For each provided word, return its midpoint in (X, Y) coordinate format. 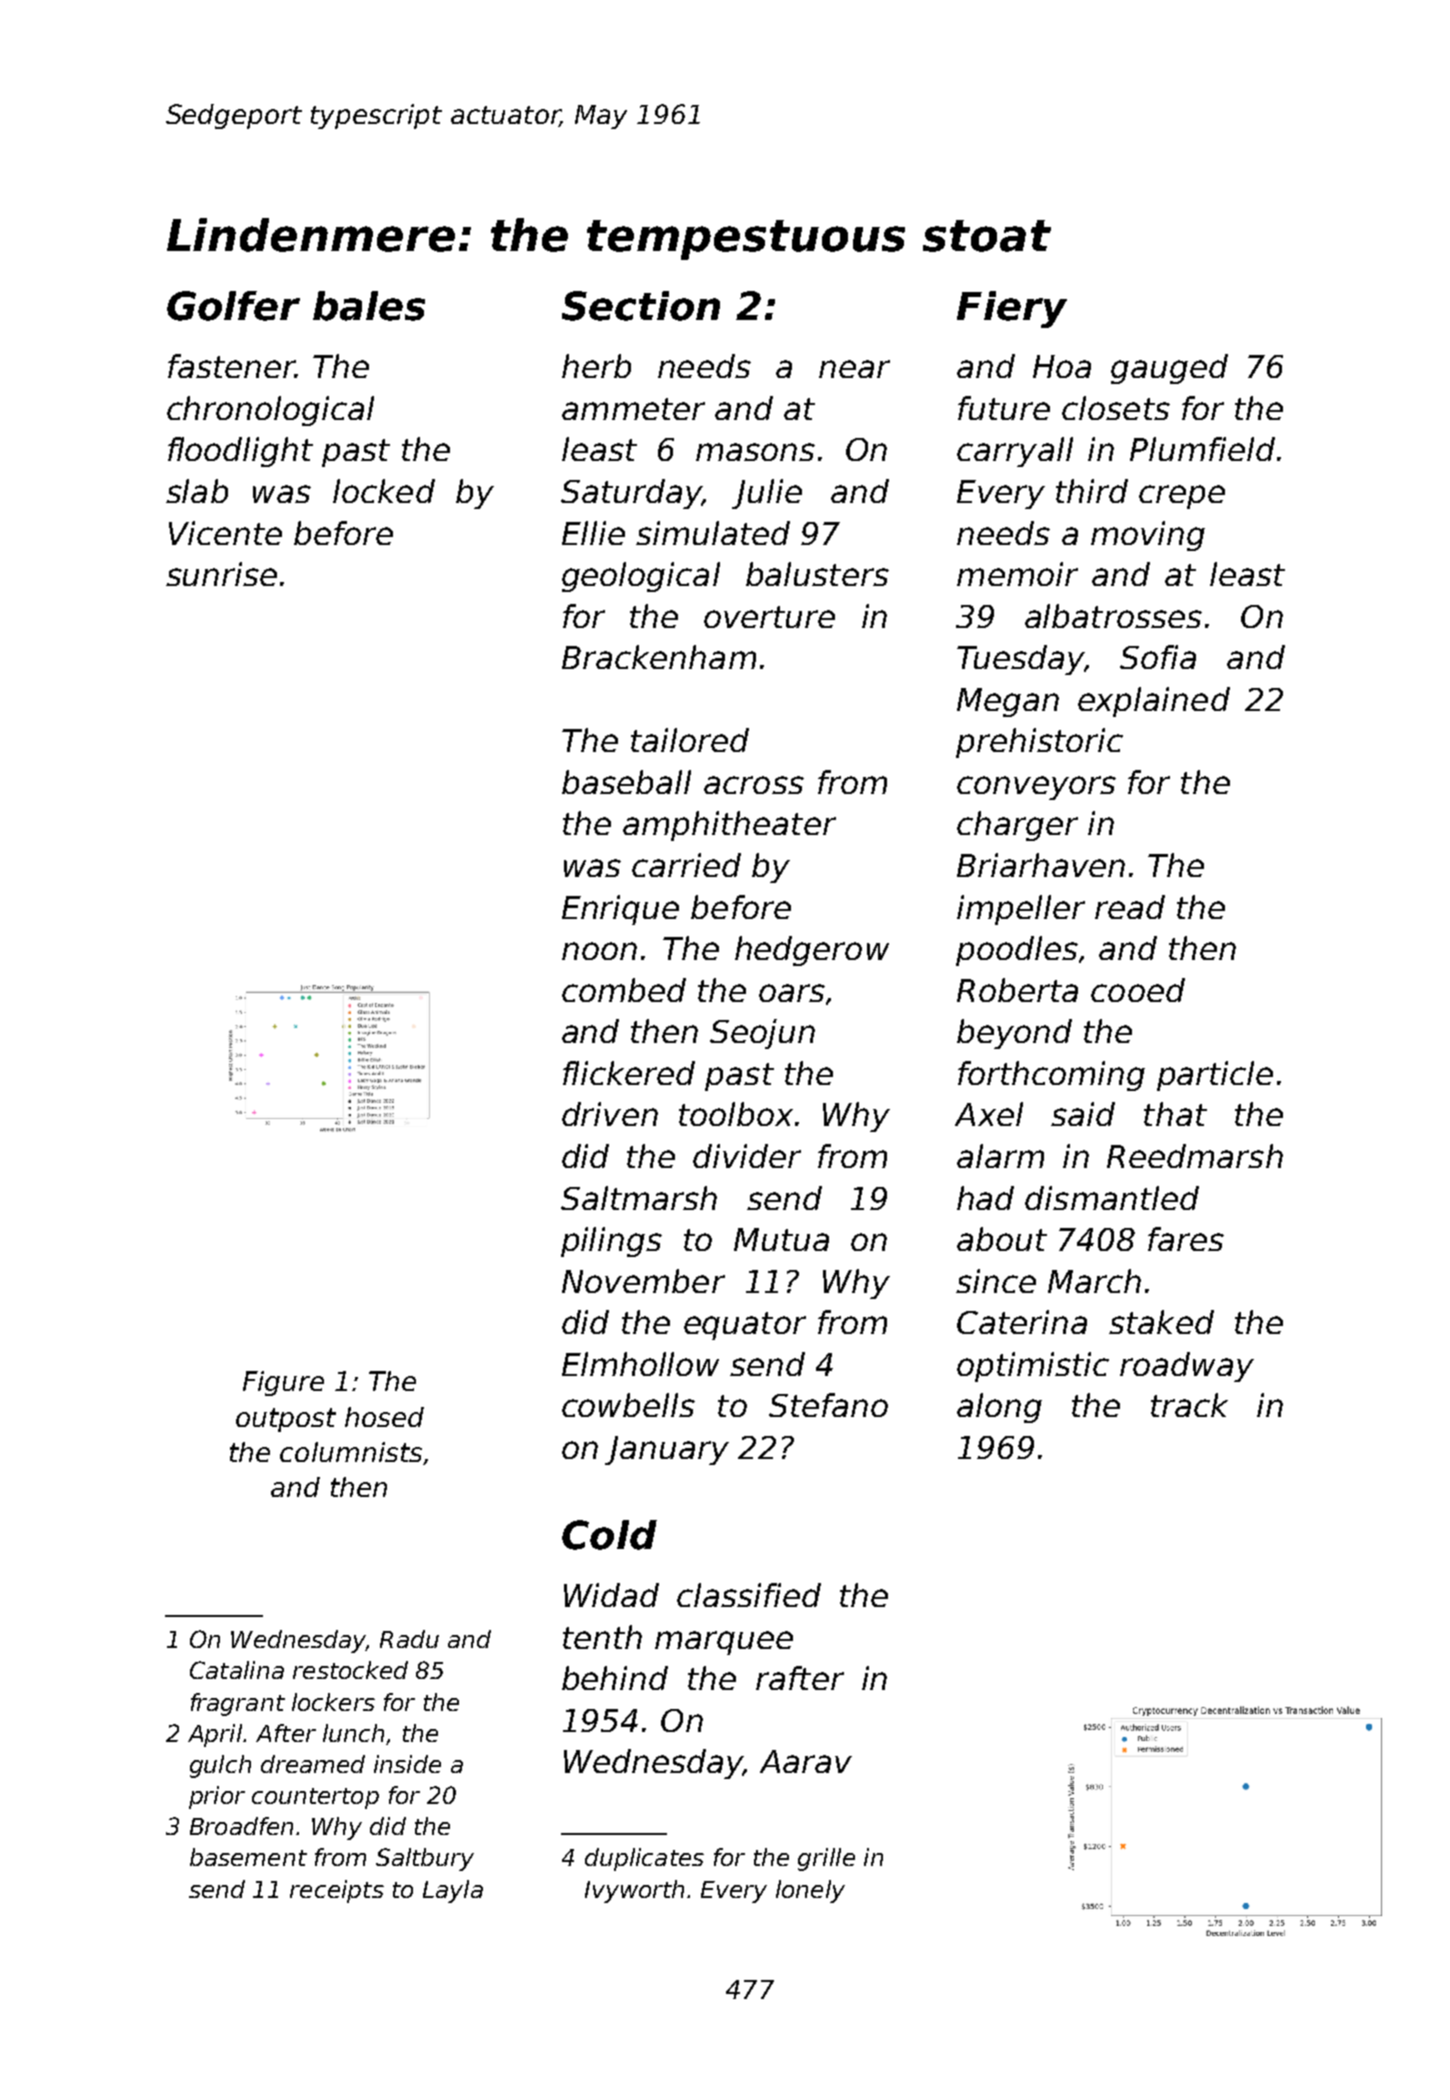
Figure (283, 1383)
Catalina (237, 1670)
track (1189, 1405)
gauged (1169, 369)
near (854, 369)
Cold (609, 1535)
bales (369, 306)
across (754, 785)
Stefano (828, 1405)
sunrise (221, 574)
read (1130, 907)
